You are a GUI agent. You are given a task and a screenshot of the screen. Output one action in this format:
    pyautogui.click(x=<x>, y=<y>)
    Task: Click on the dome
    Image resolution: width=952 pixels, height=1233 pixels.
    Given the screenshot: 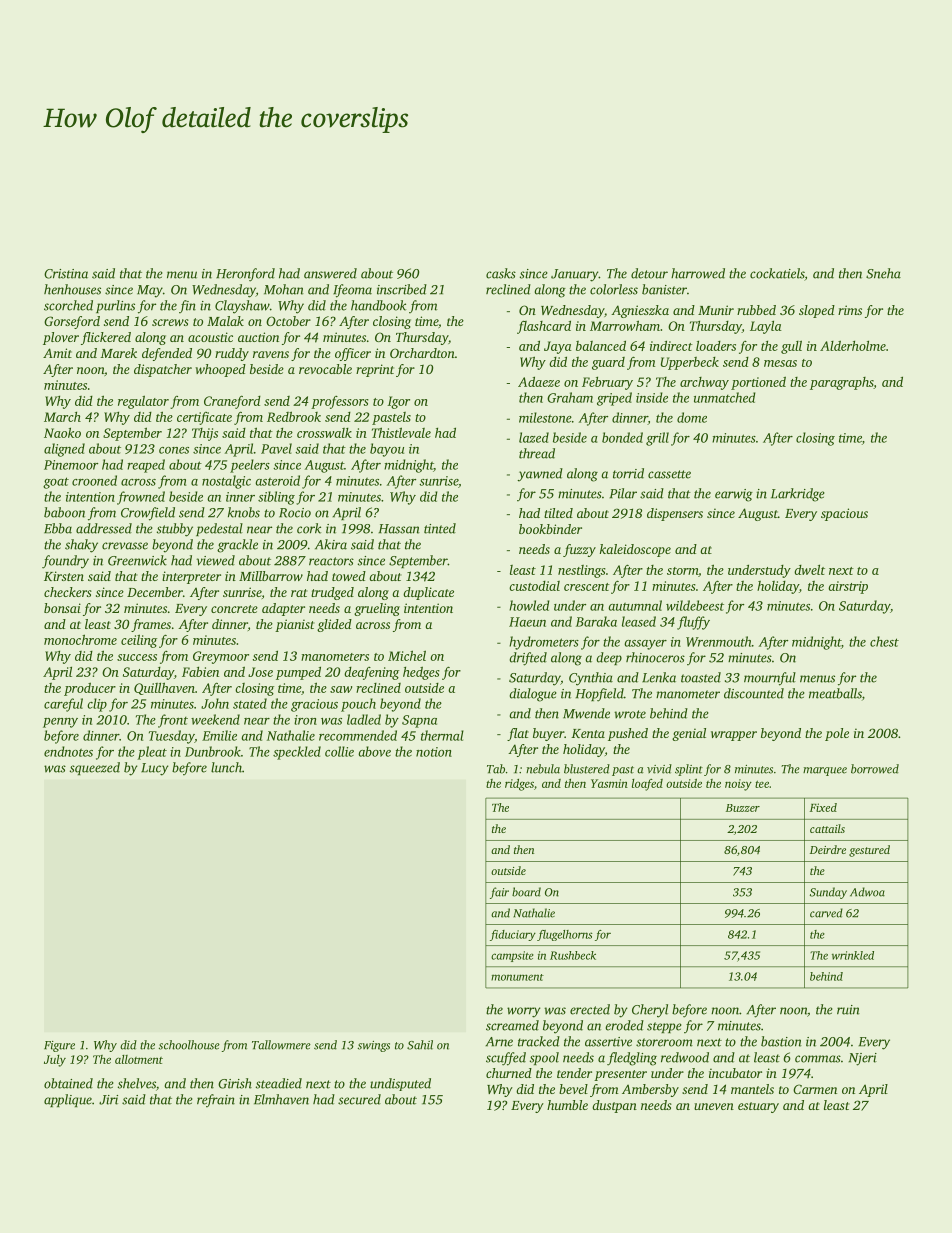 What is the action you would take?
    pyautogui.click(x=692, y=417)
